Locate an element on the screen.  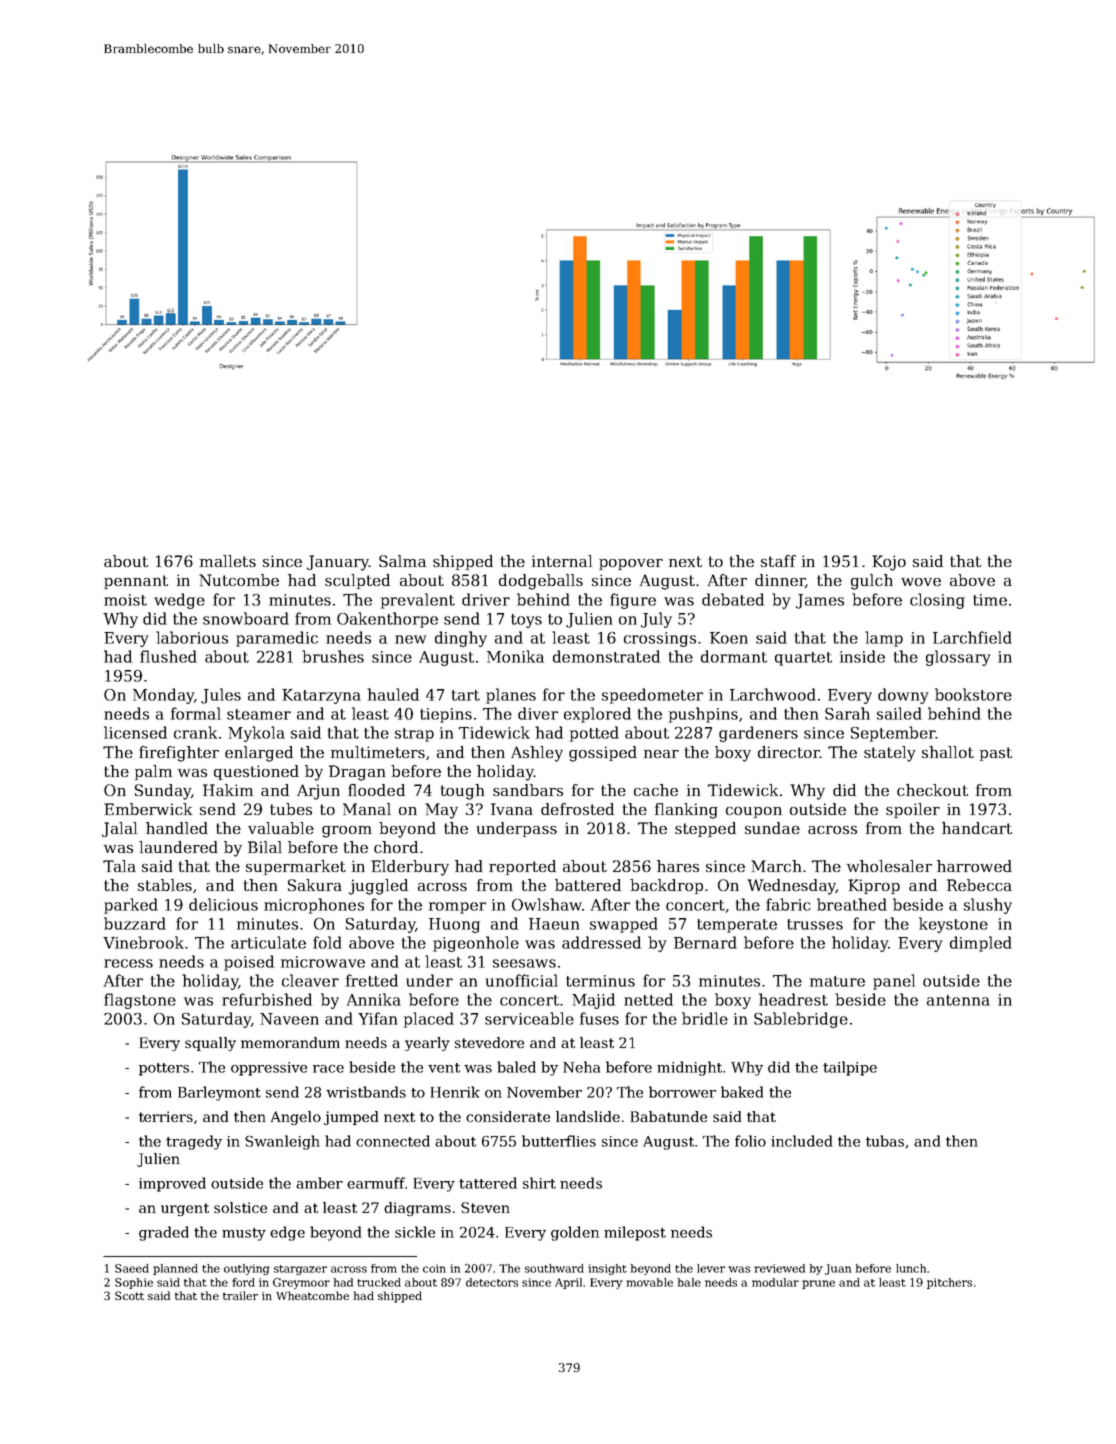
moist is located at coordinates (125, 600).
